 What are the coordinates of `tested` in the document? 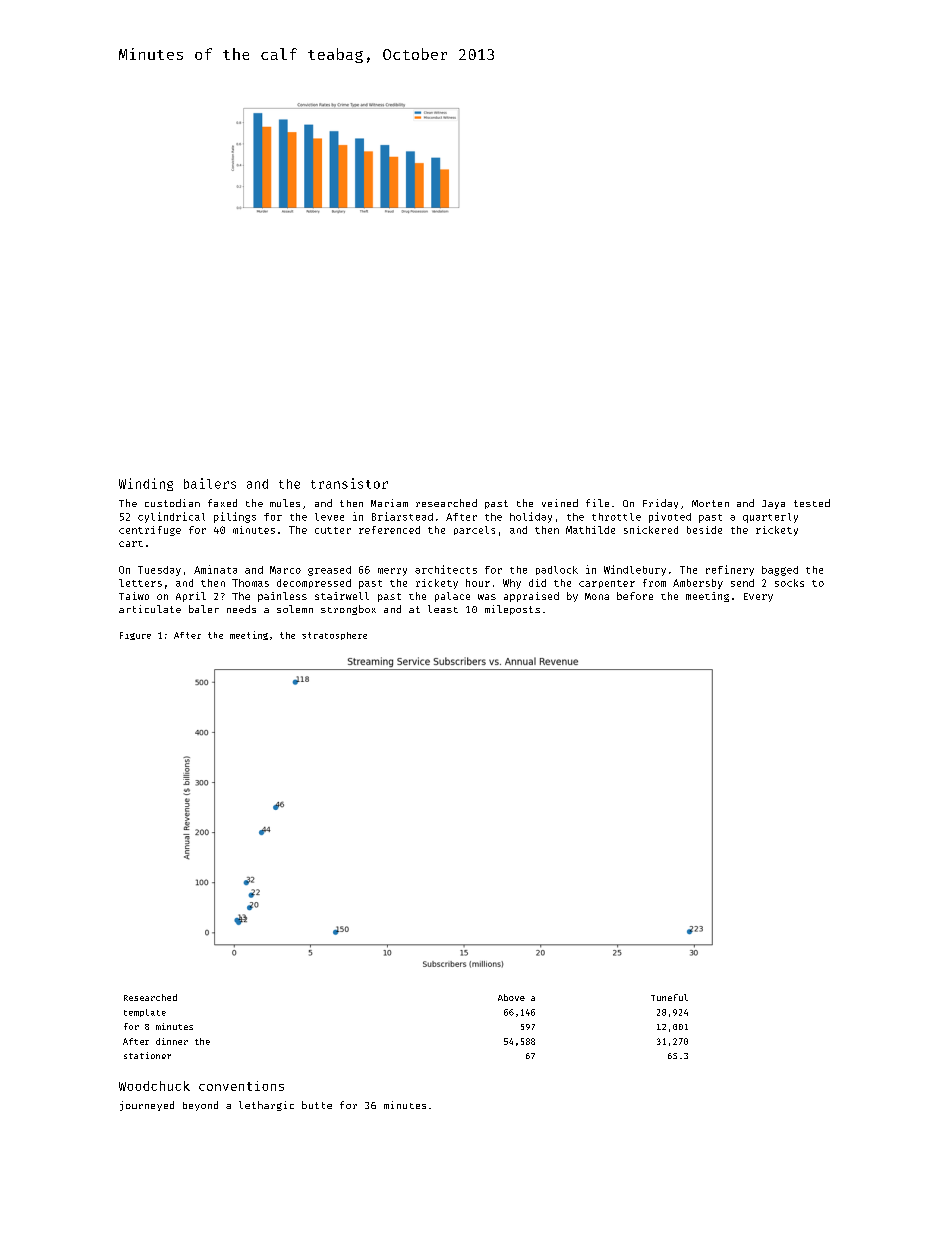 It's located at (812, 503).
